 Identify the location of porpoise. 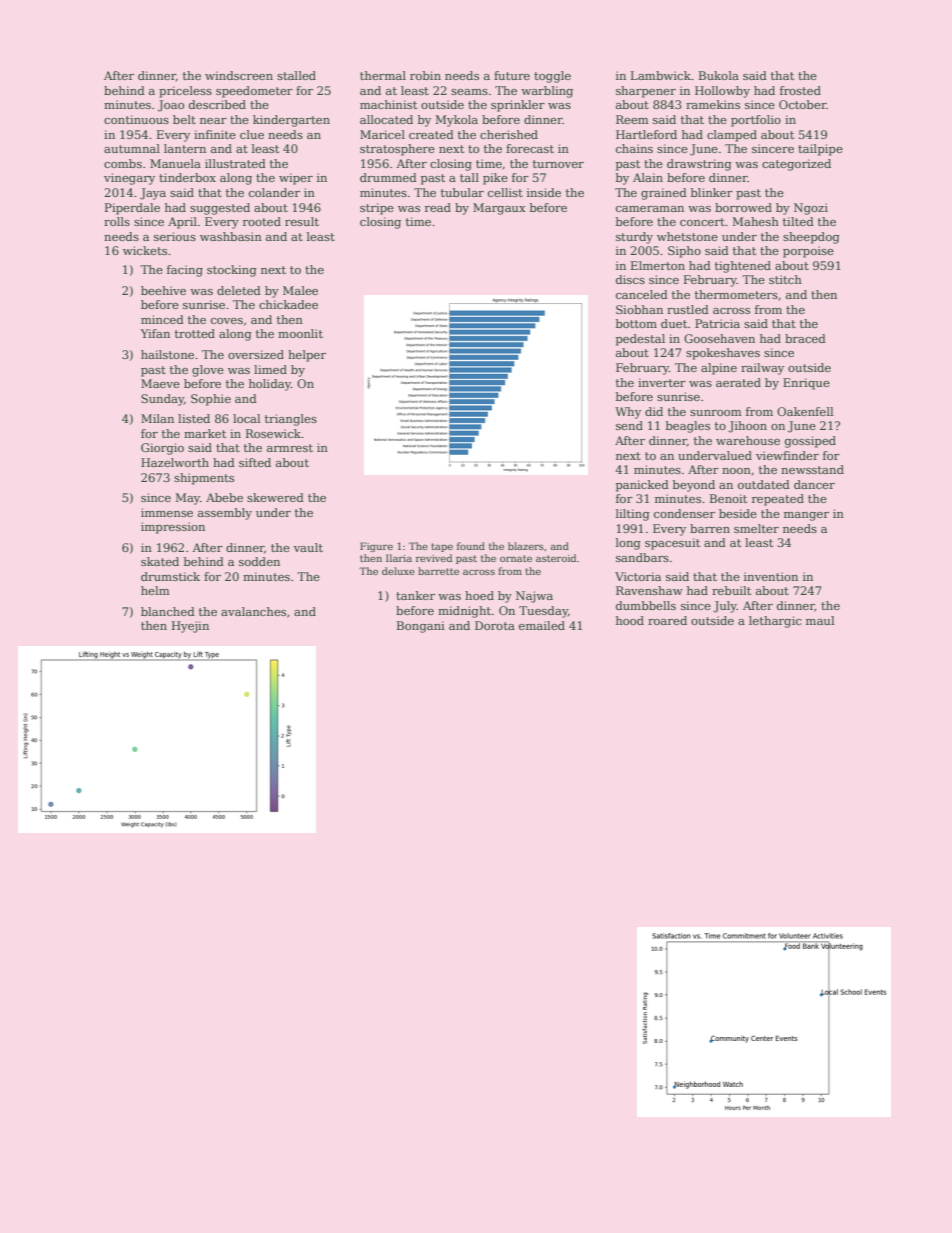
(808, 252).
